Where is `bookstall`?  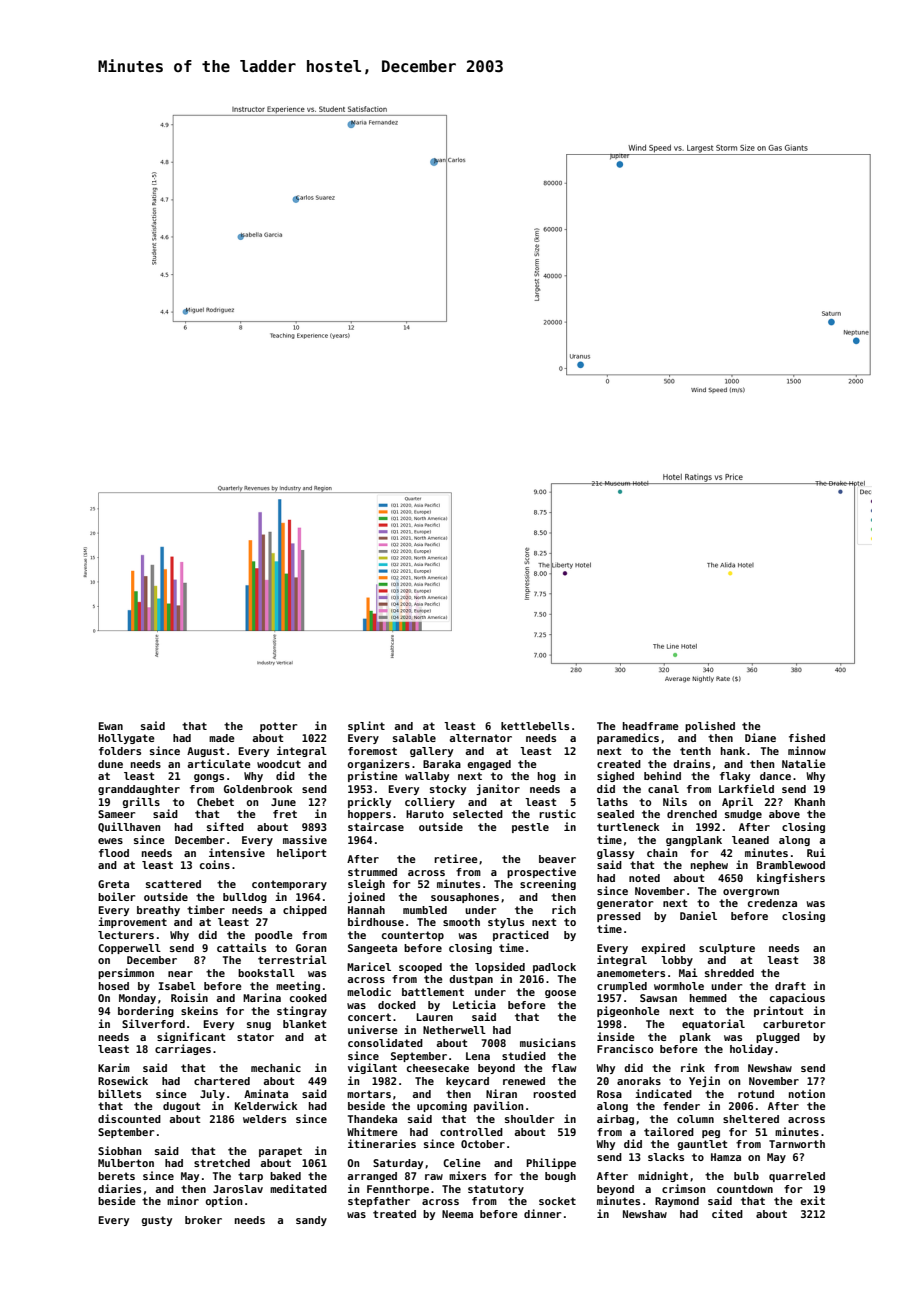
bookstall is located at coordinates (266, 973).
